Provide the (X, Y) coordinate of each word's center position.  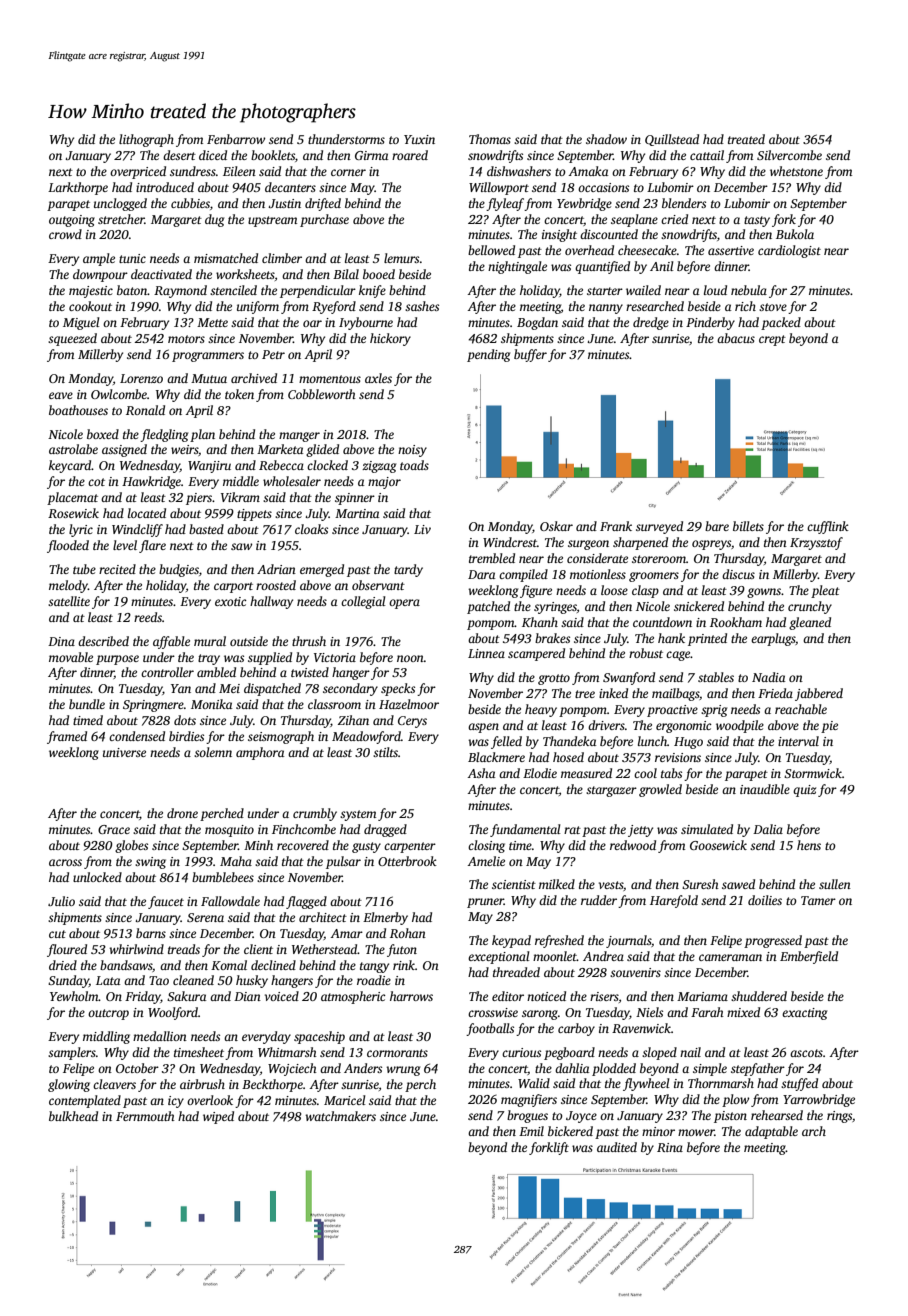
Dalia (768, 829)
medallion (160, 1036)
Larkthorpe (78, 188)
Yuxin (419, 139)
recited (117, 569)
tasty (757, 221)
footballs (490, 1029)
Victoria (335, 657)
